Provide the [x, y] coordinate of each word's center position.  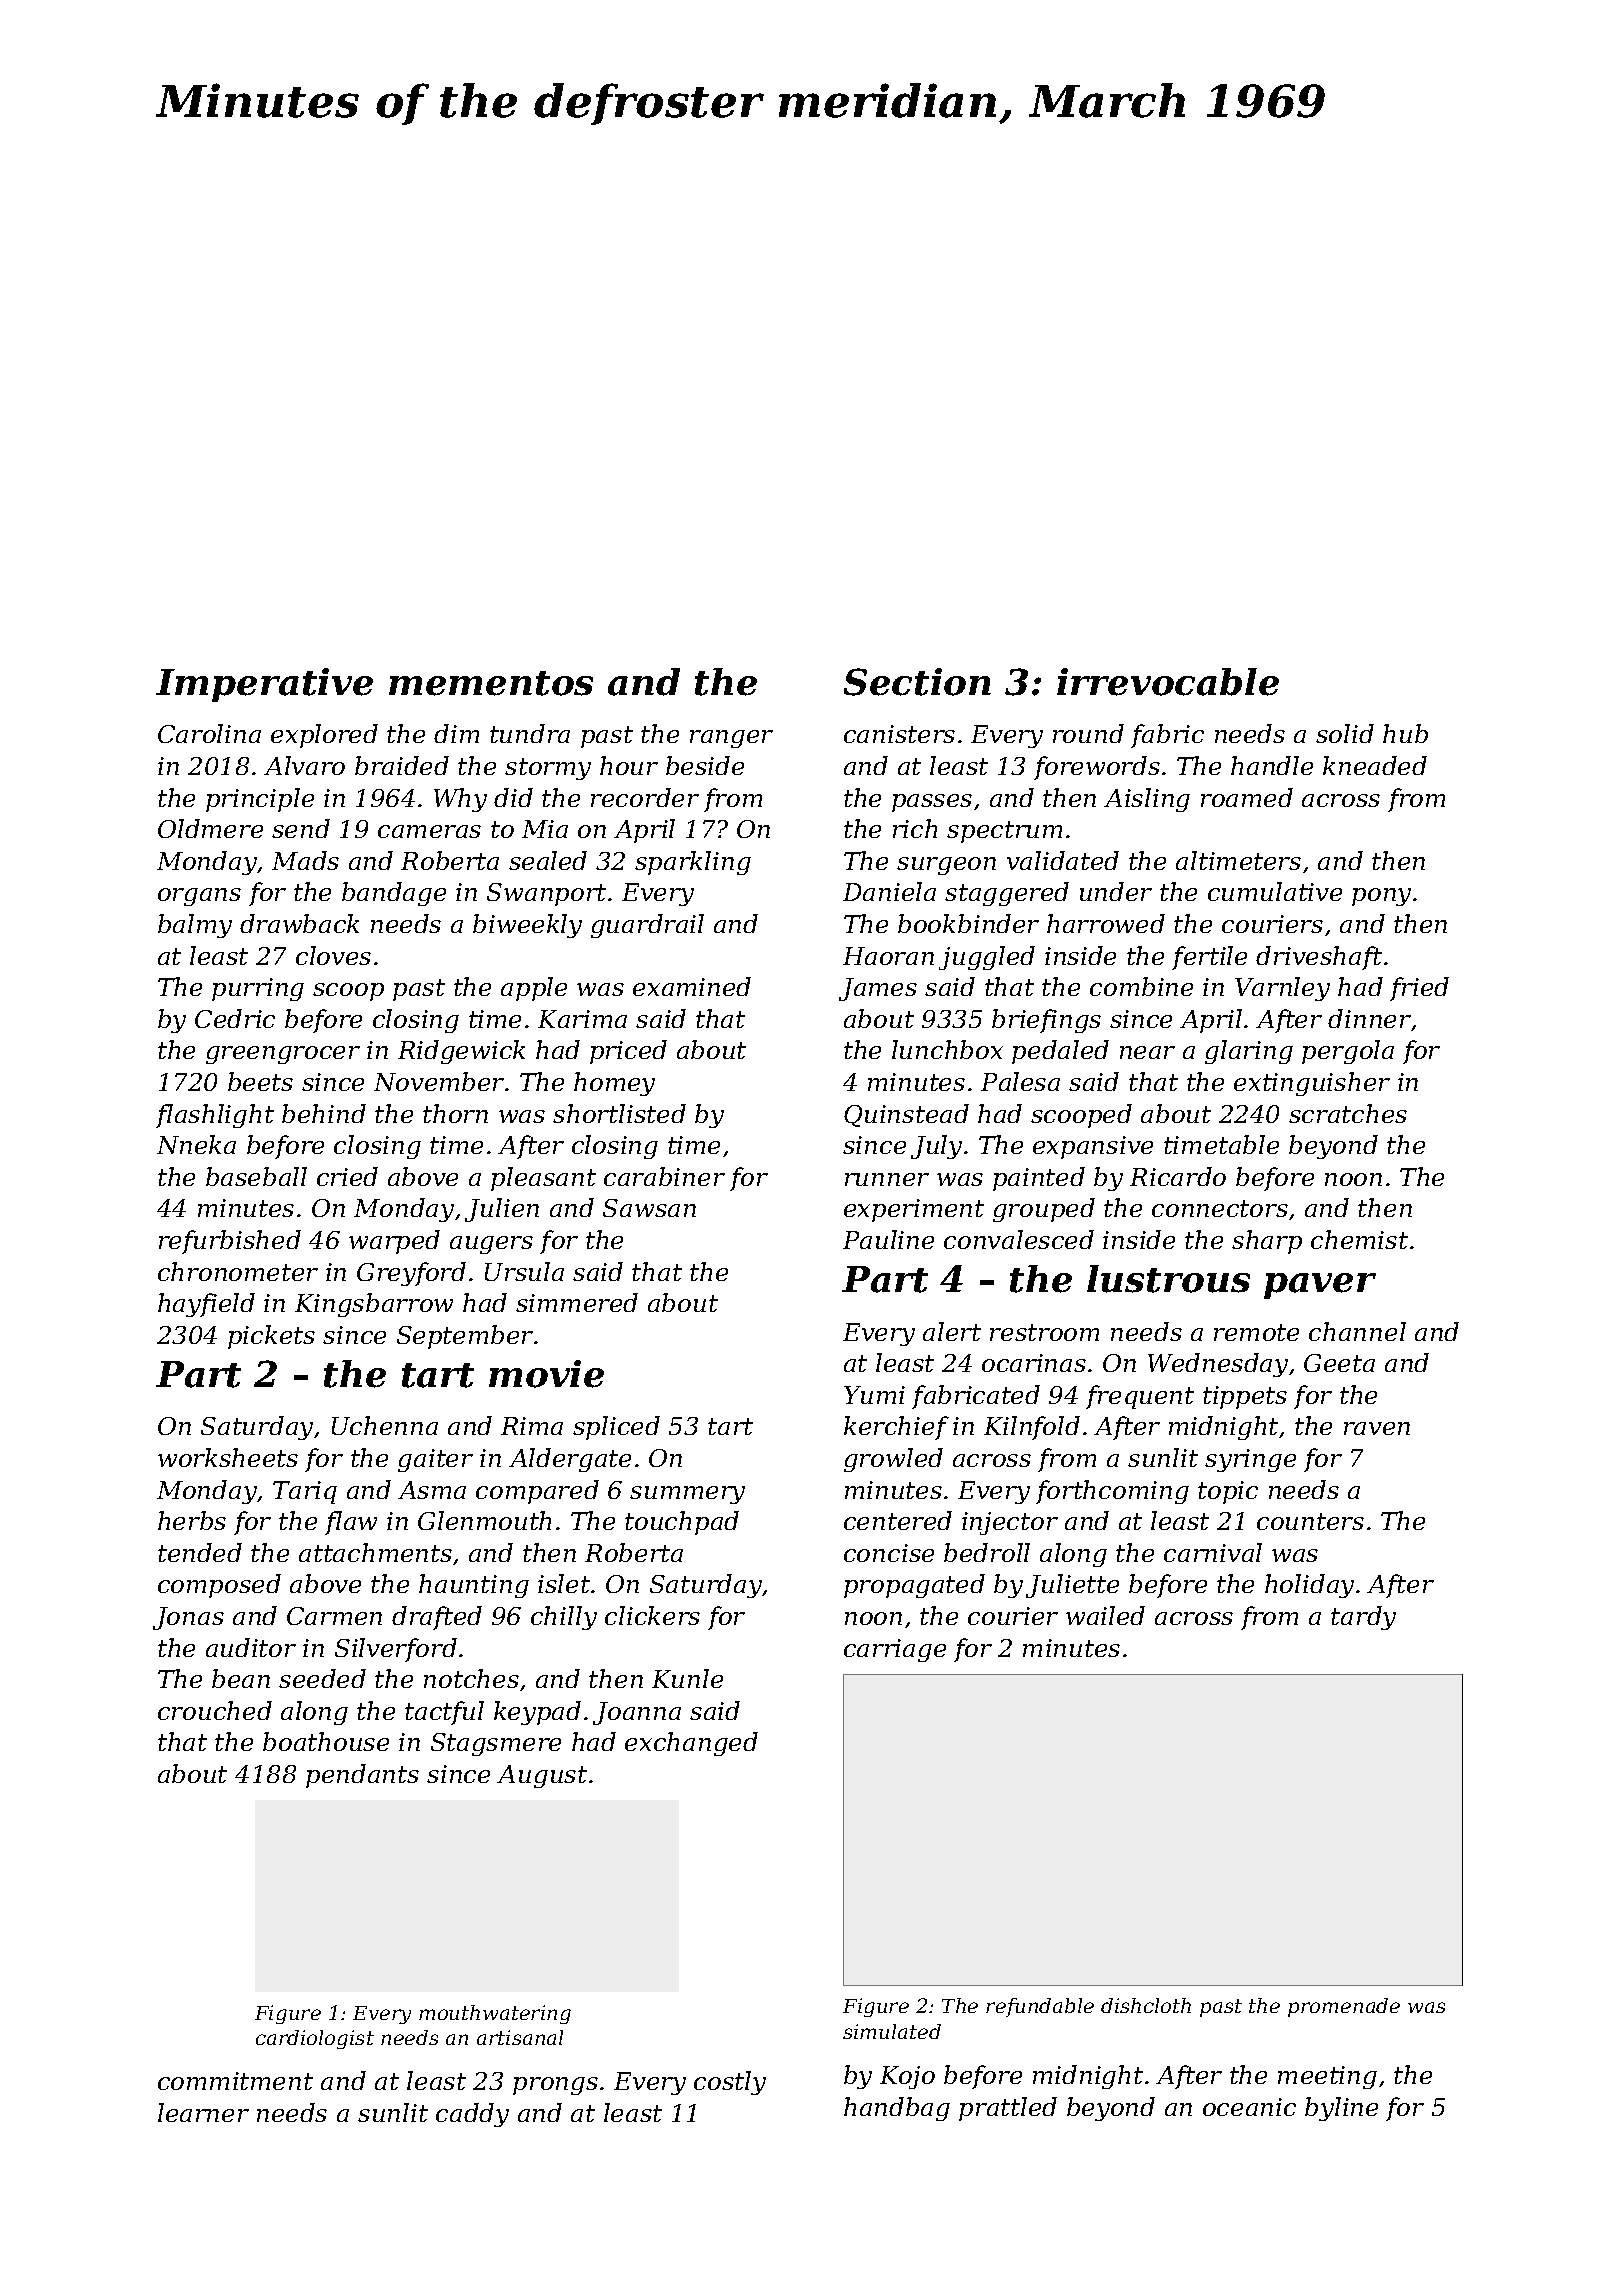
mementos [491, 683]
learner [203, 2112]
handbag [897, 2109]
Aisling [1147, 800]
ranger [731, 739]
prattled [1008, 2109]
